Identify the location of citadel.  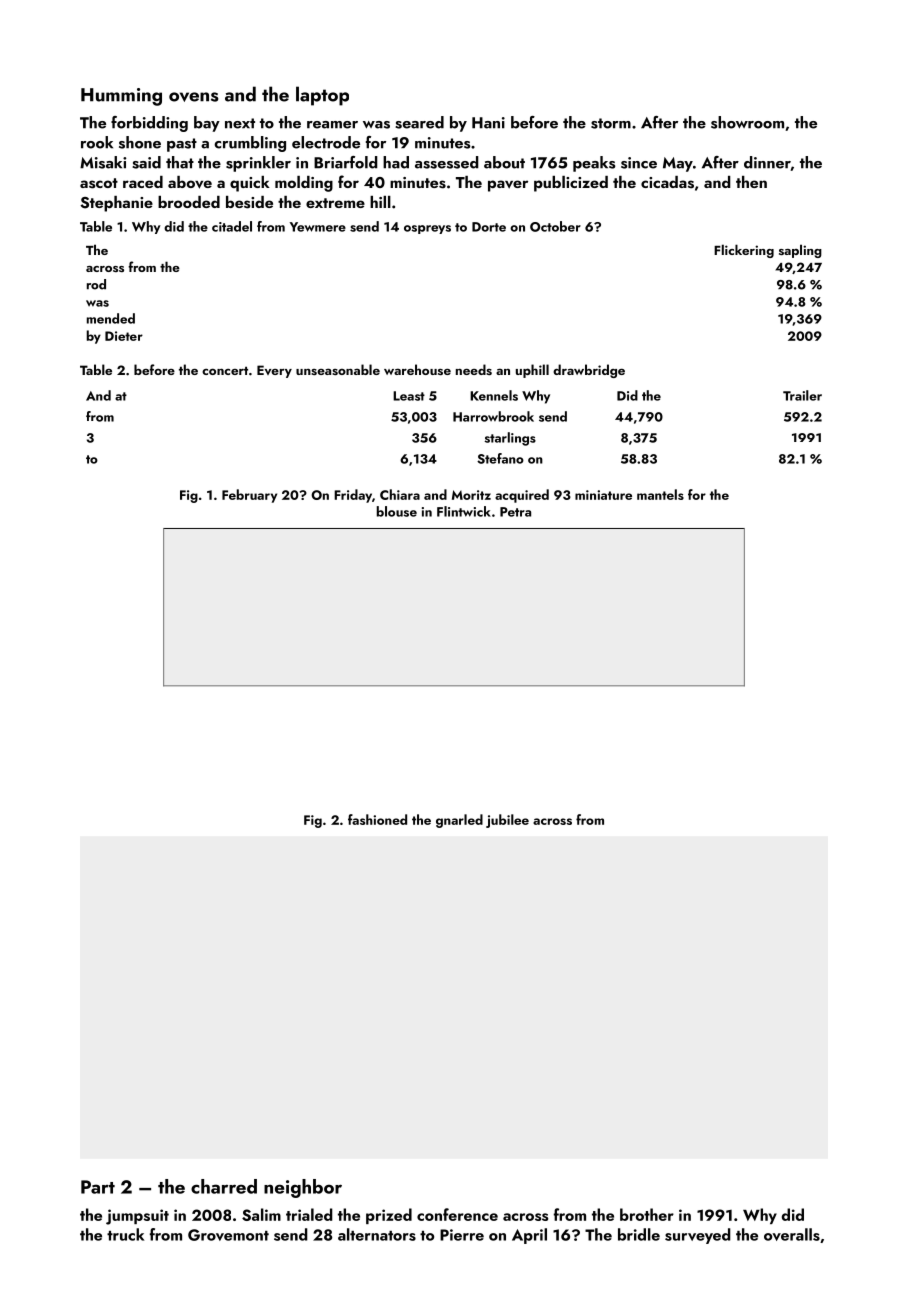
(232, 226).
